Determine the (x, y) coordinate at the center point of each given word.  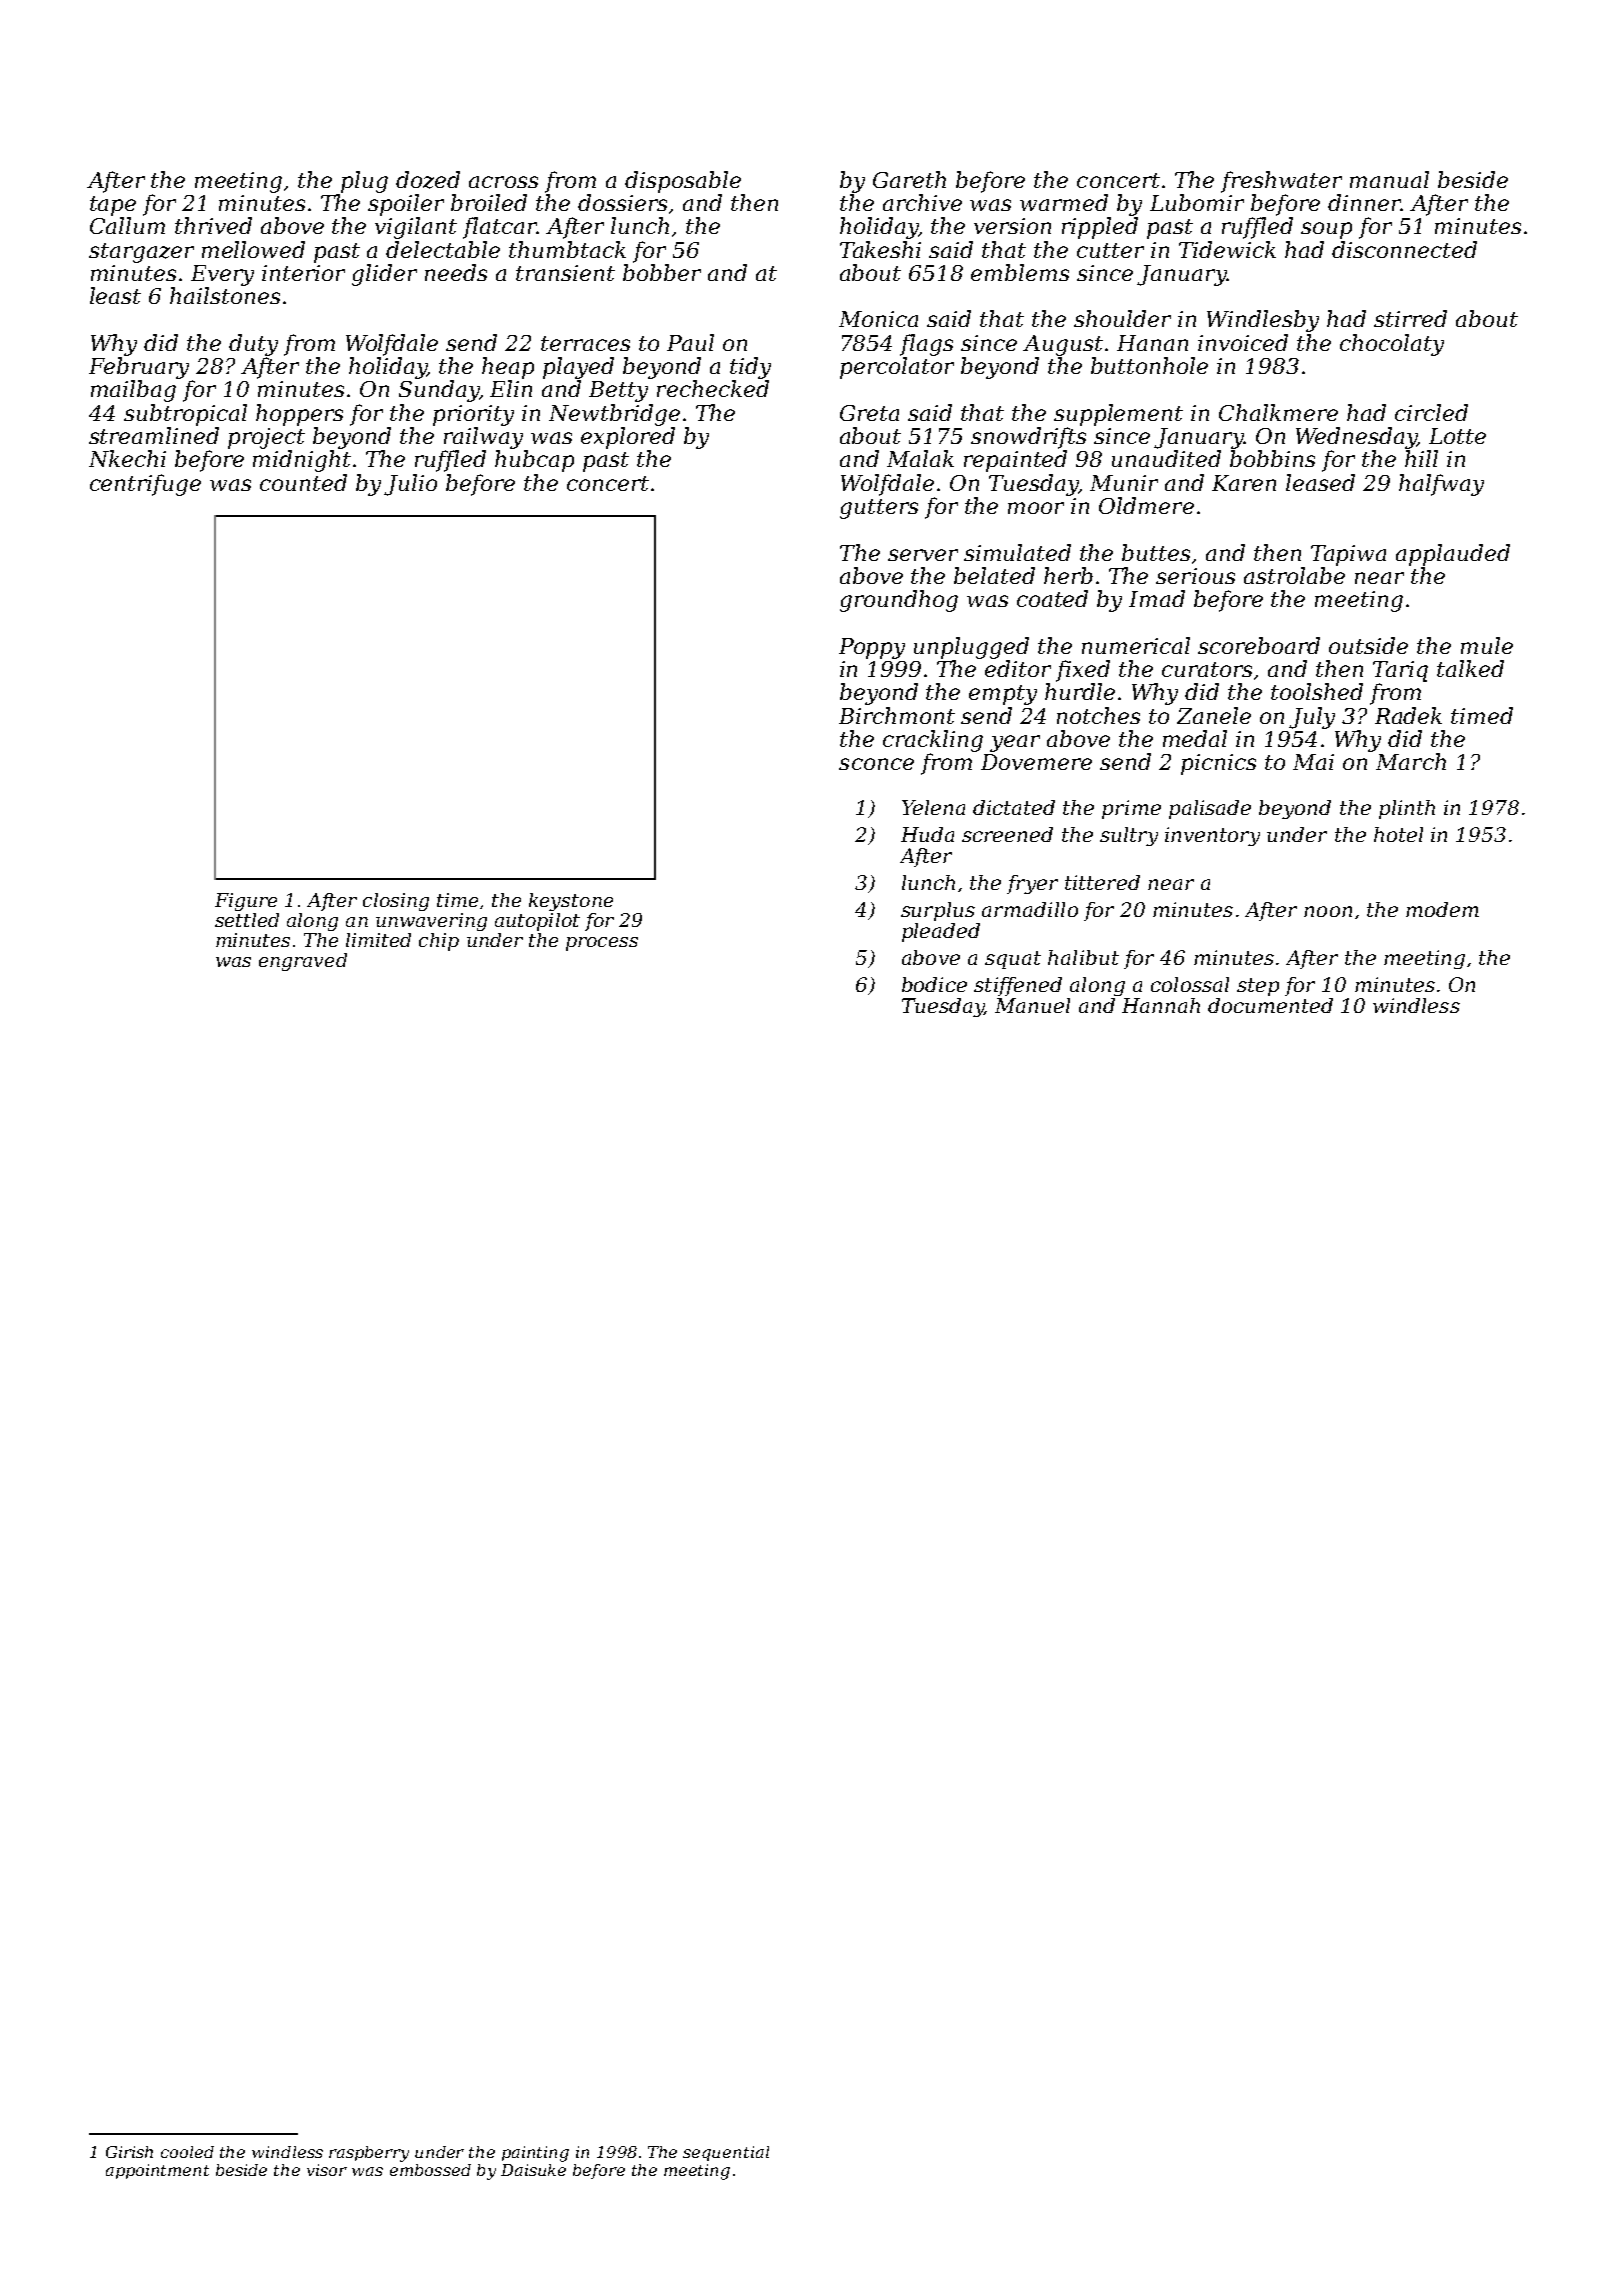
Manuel (1032, 1005)
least (115, 295)
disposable (683, 182)
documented (1270, 1005)
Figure (246, 902)
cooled (187, 2152)
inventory (1212, 836)
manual (1389, 179)
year (1015, 743)
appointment (157, 2171)
